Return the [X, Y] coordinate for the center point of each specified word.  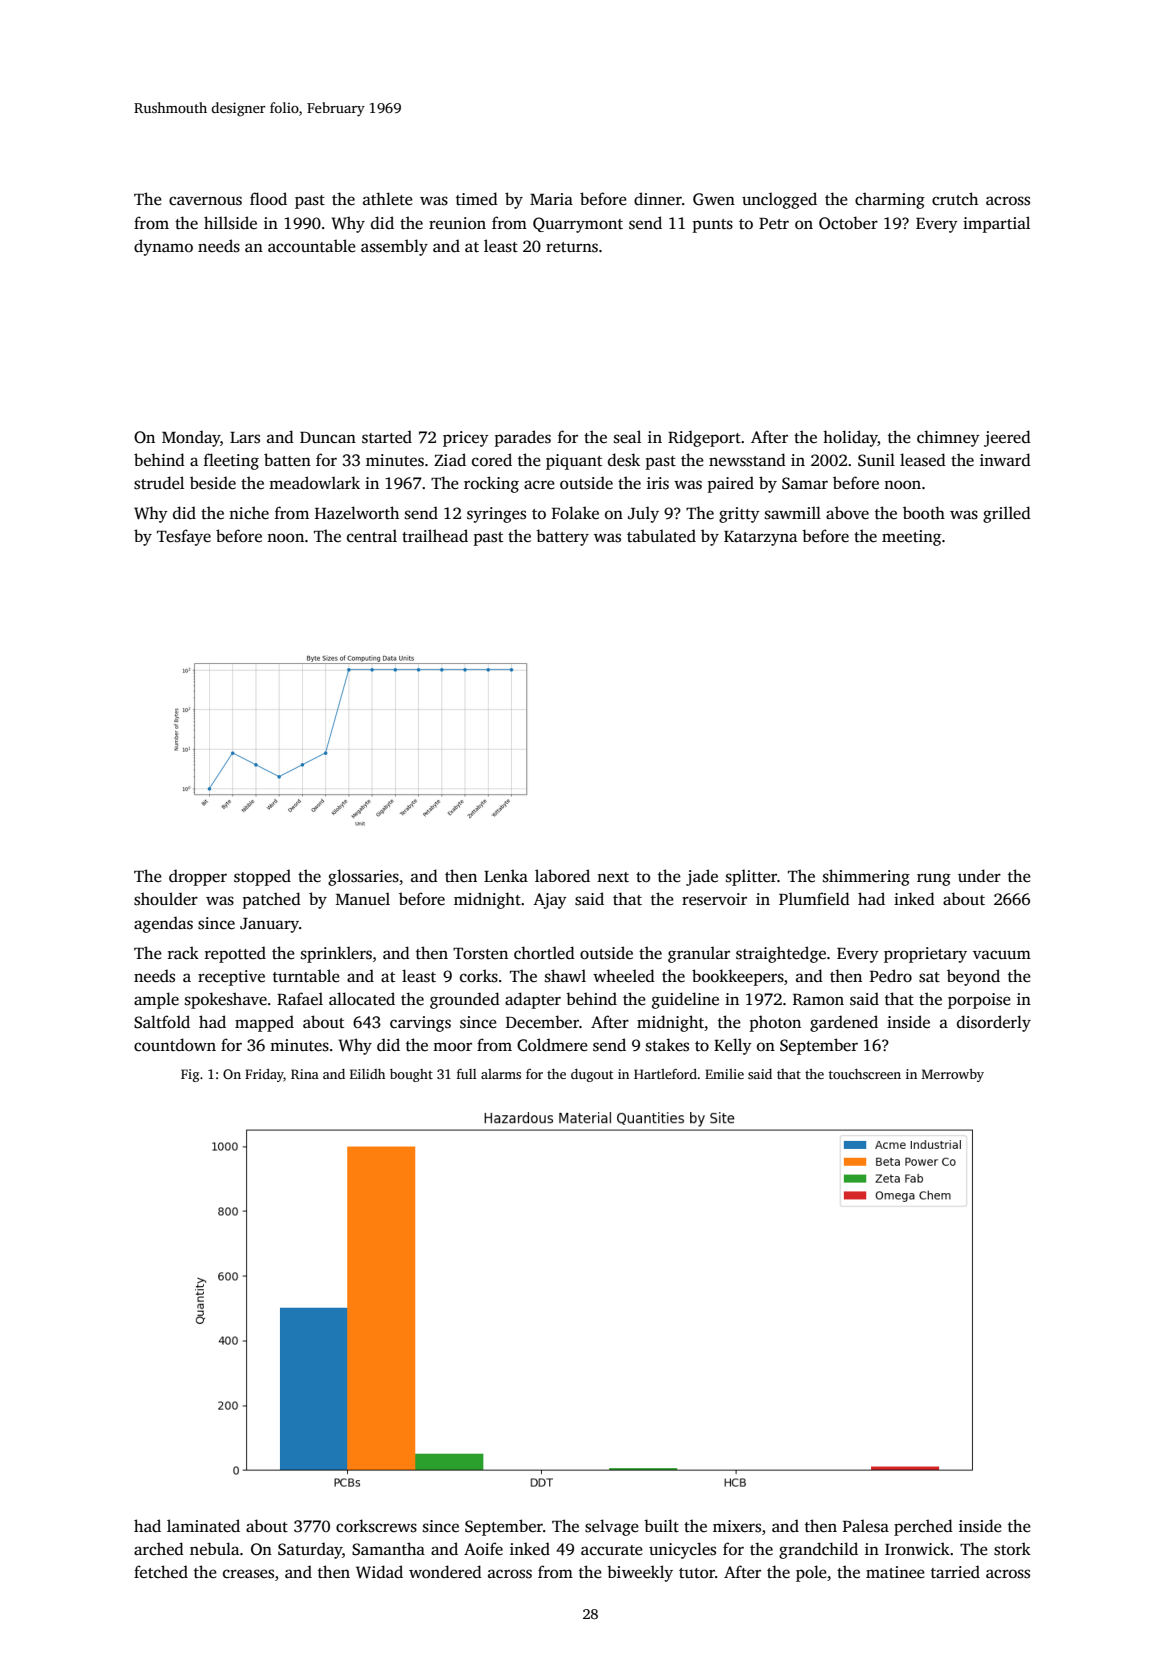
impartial [996, 224]
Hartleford [665, 1074]
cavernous [205, 201]
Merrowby [953, 1075]
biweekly [640, 1573]
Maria [551, 199]
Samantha [388, 1549]
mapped [264, 1023]
